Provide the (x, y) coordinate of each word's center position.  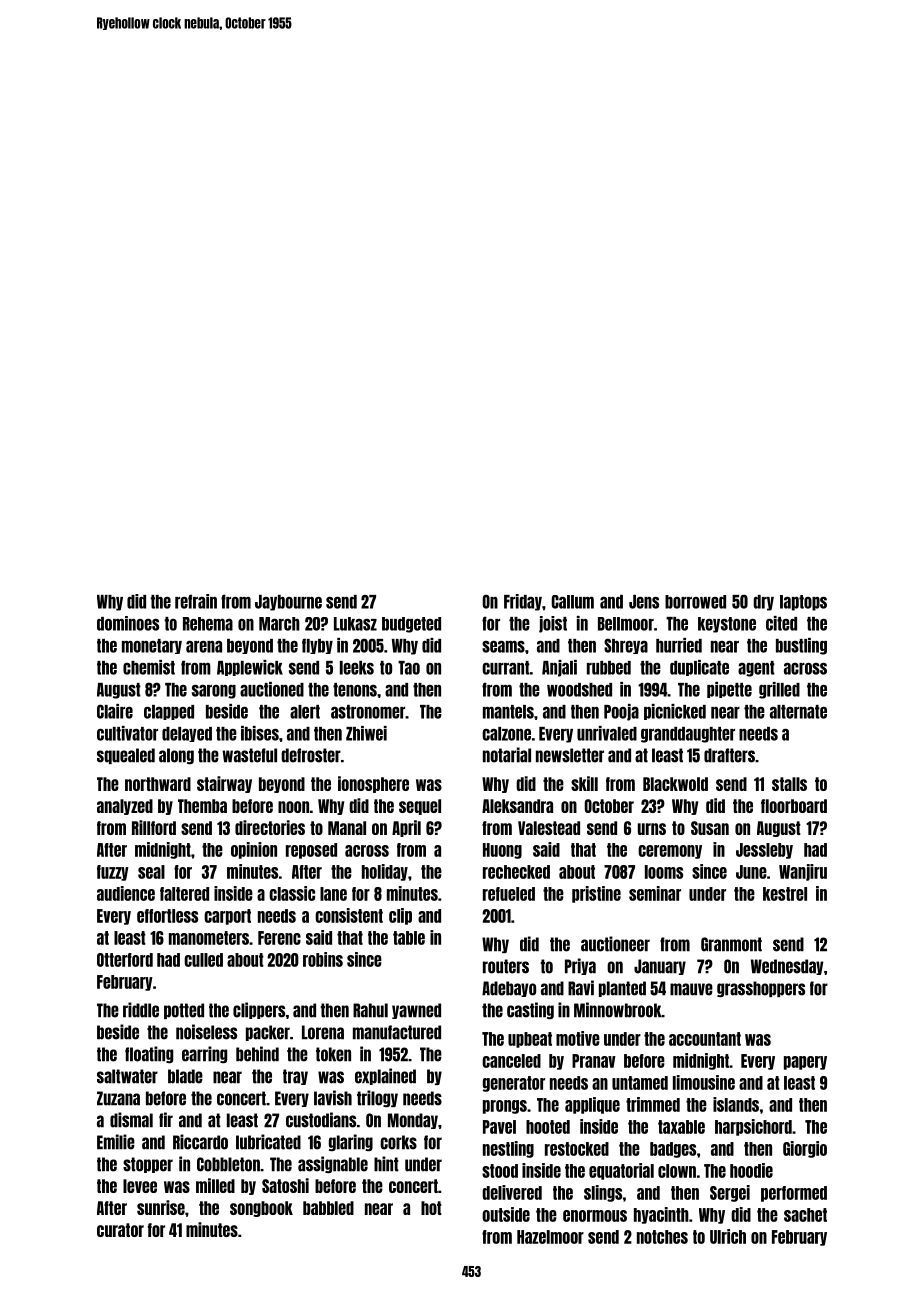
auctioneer (615, 944)
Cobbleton (228, 1164)
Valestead (549, 828)
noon (293, 807)
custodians (321, 1120)
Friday (523, 602)
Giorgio (805, 1149)
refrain (196, 601)
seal (151, 872)
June (751, 872)
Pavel (499, 1127)
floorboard (794, 806)
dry (763, 603)
